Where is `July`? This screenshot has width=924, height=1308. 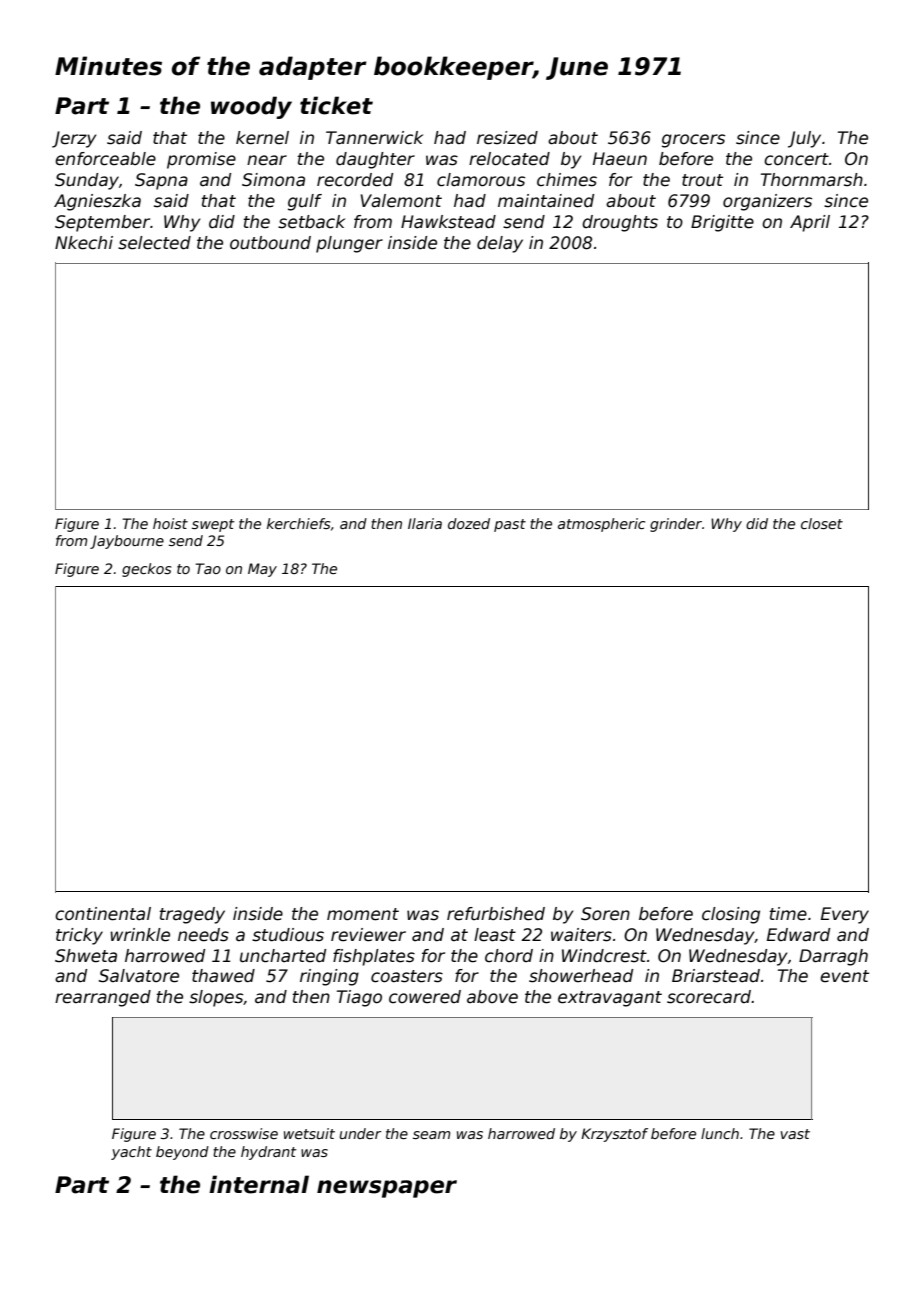 July is located at coordinates (804, 139).
